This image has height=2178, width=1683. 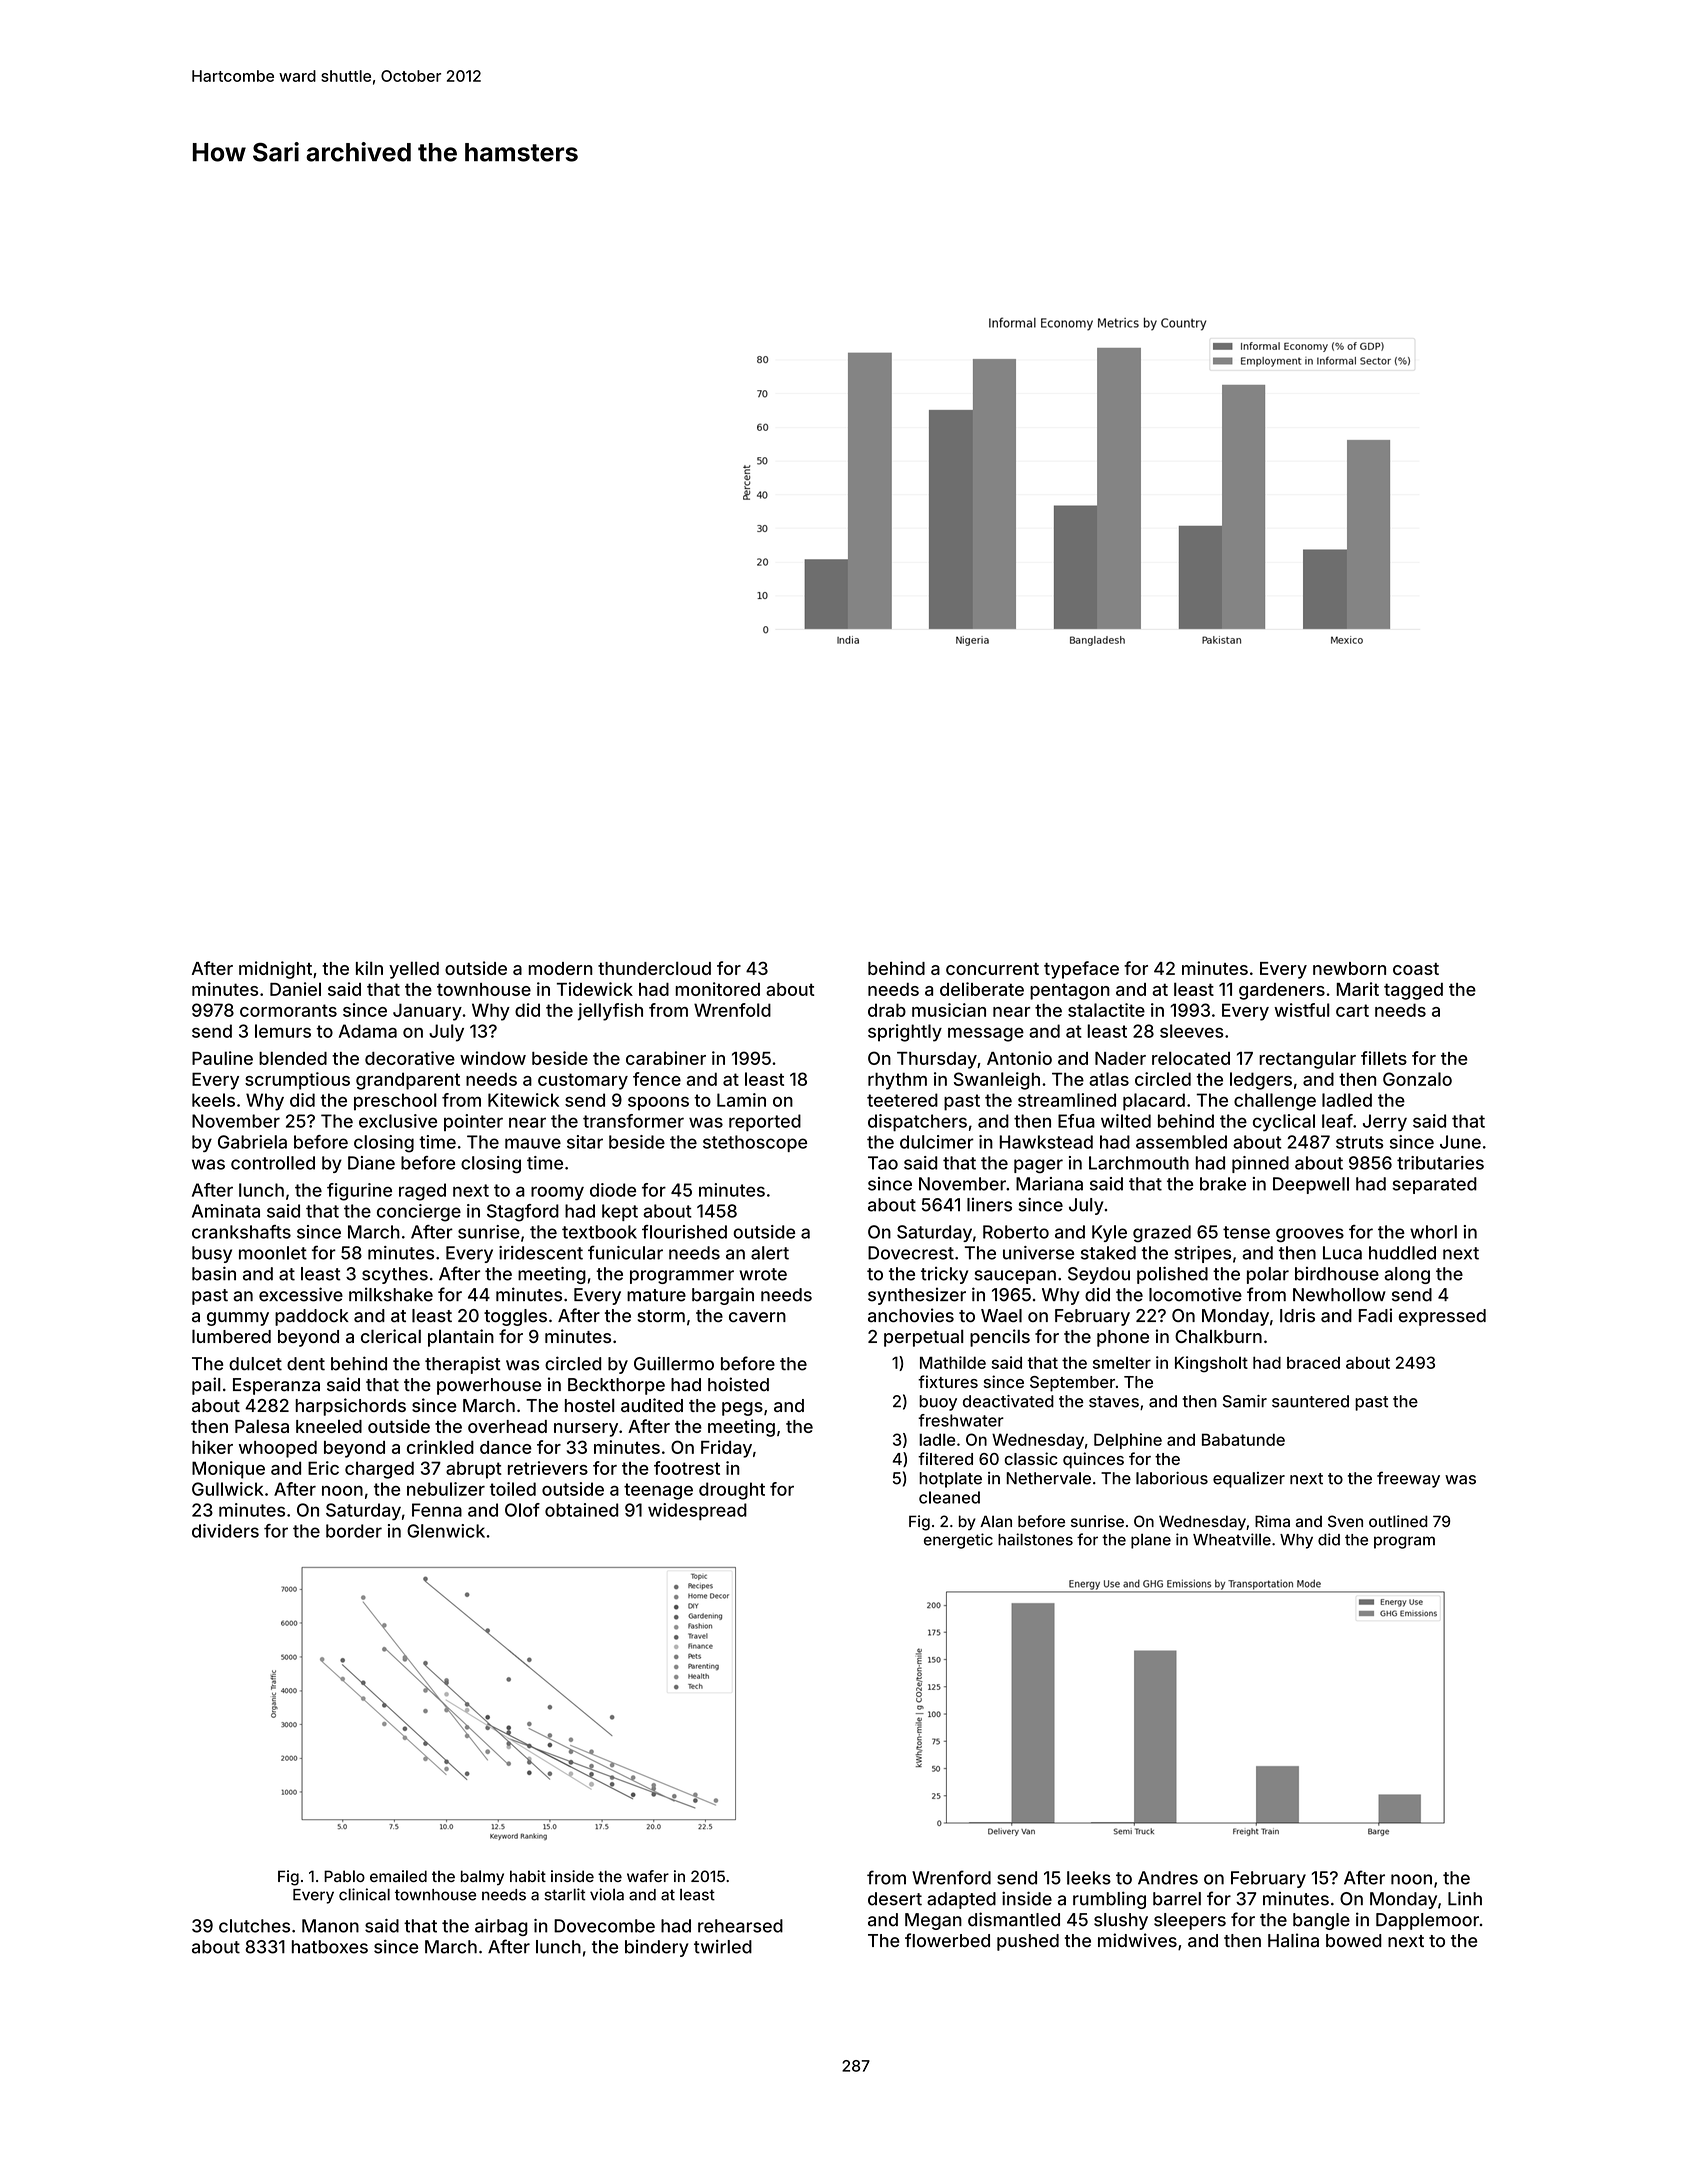 I want to click on wafer, so click(x=648, y=1876).
